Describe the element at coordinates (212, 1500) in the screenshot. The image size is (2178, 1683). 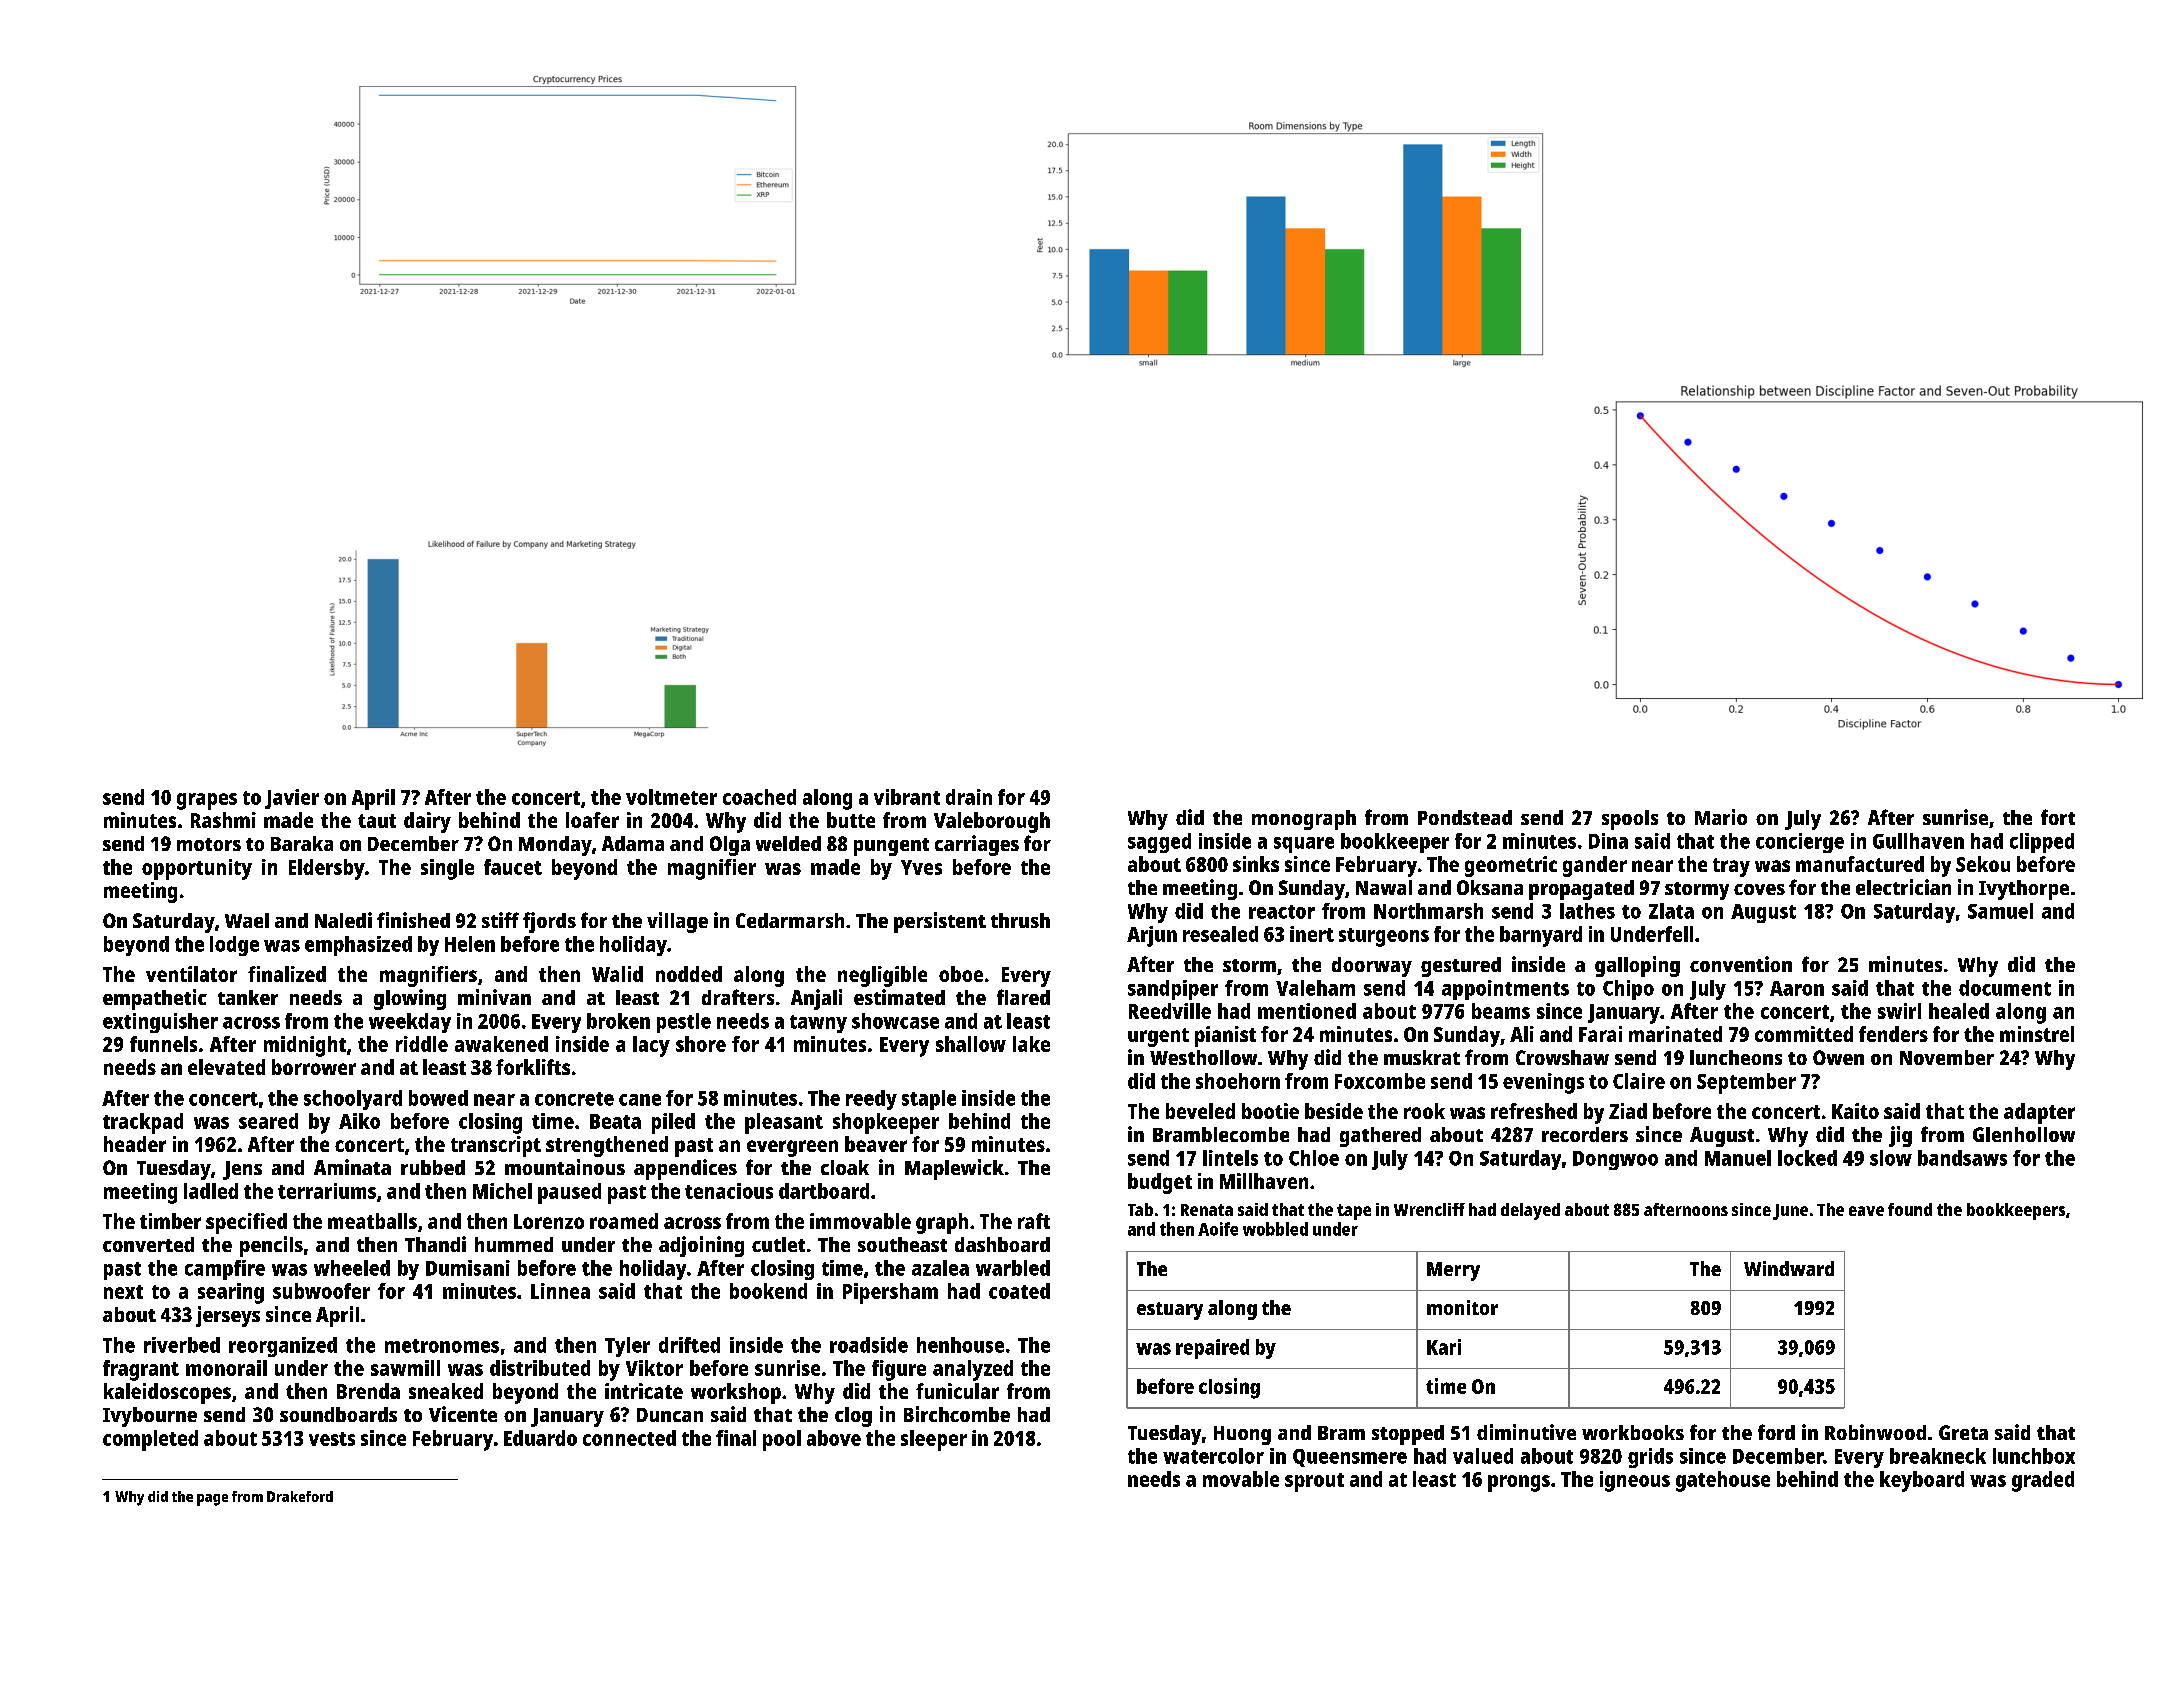
I see `page` at that location.
